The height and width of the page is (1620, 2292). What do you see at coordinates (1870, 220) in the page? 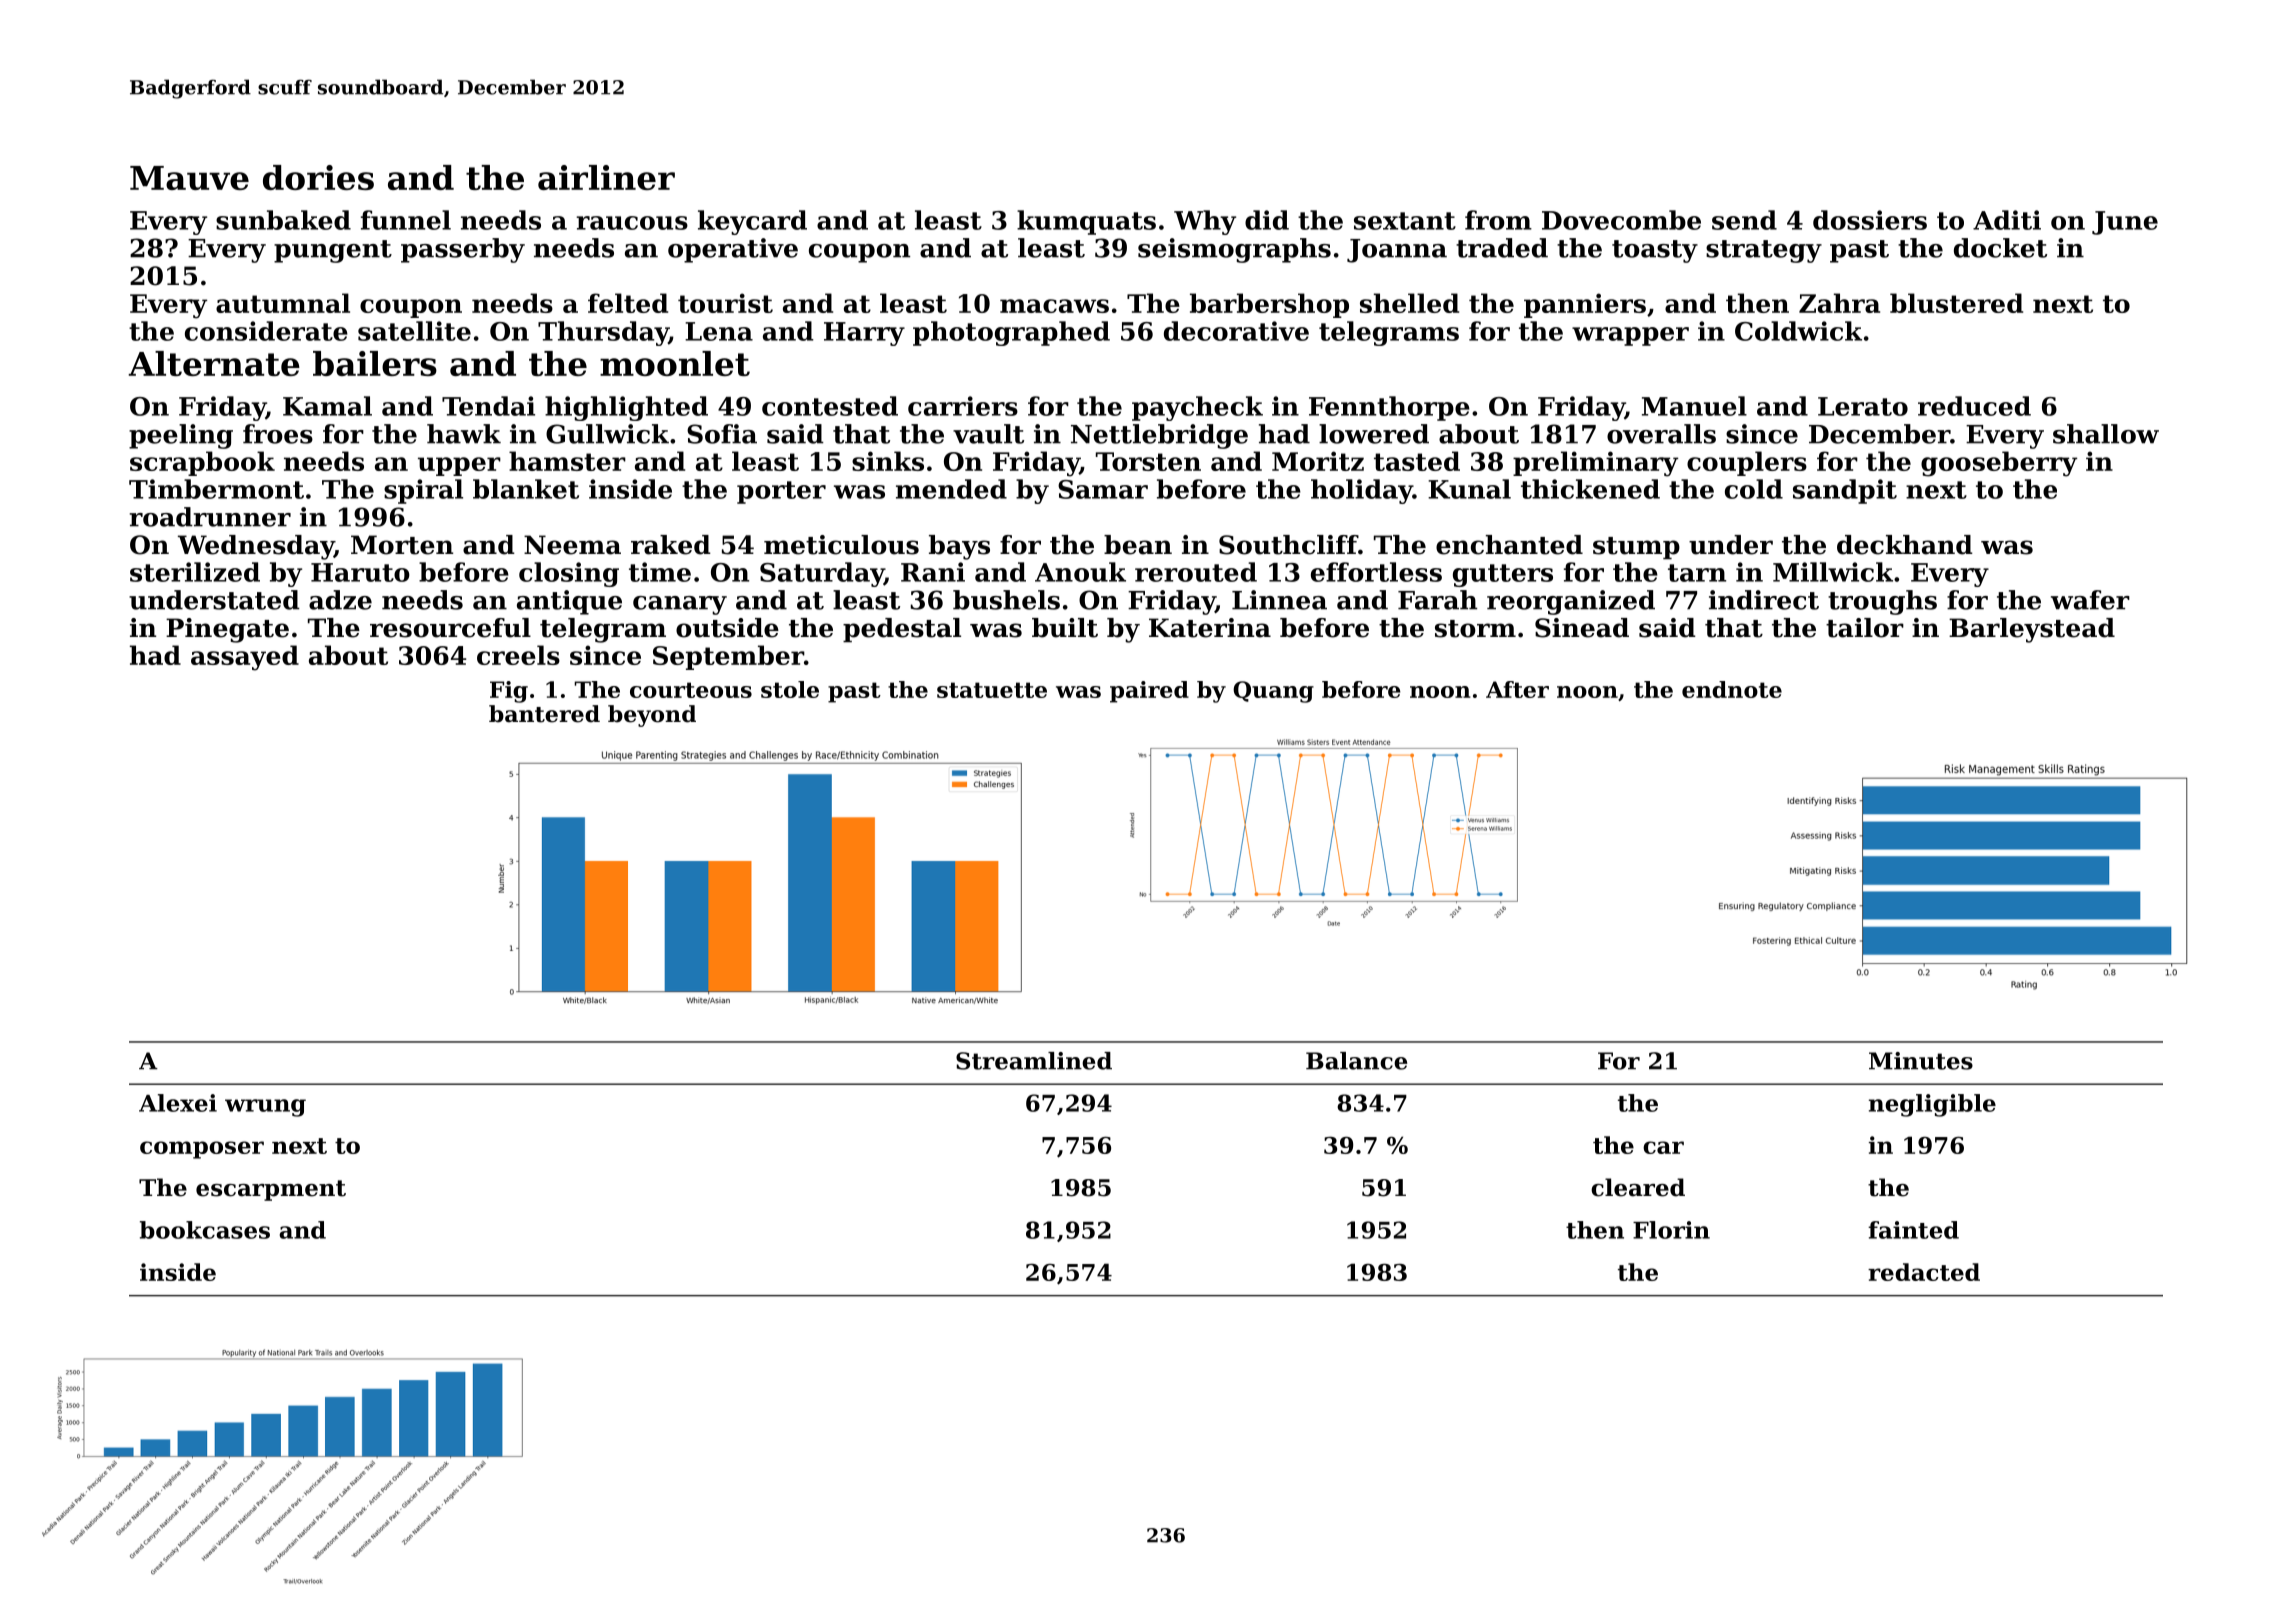
I see `dossiers` at bounding box center [1870, 220].
